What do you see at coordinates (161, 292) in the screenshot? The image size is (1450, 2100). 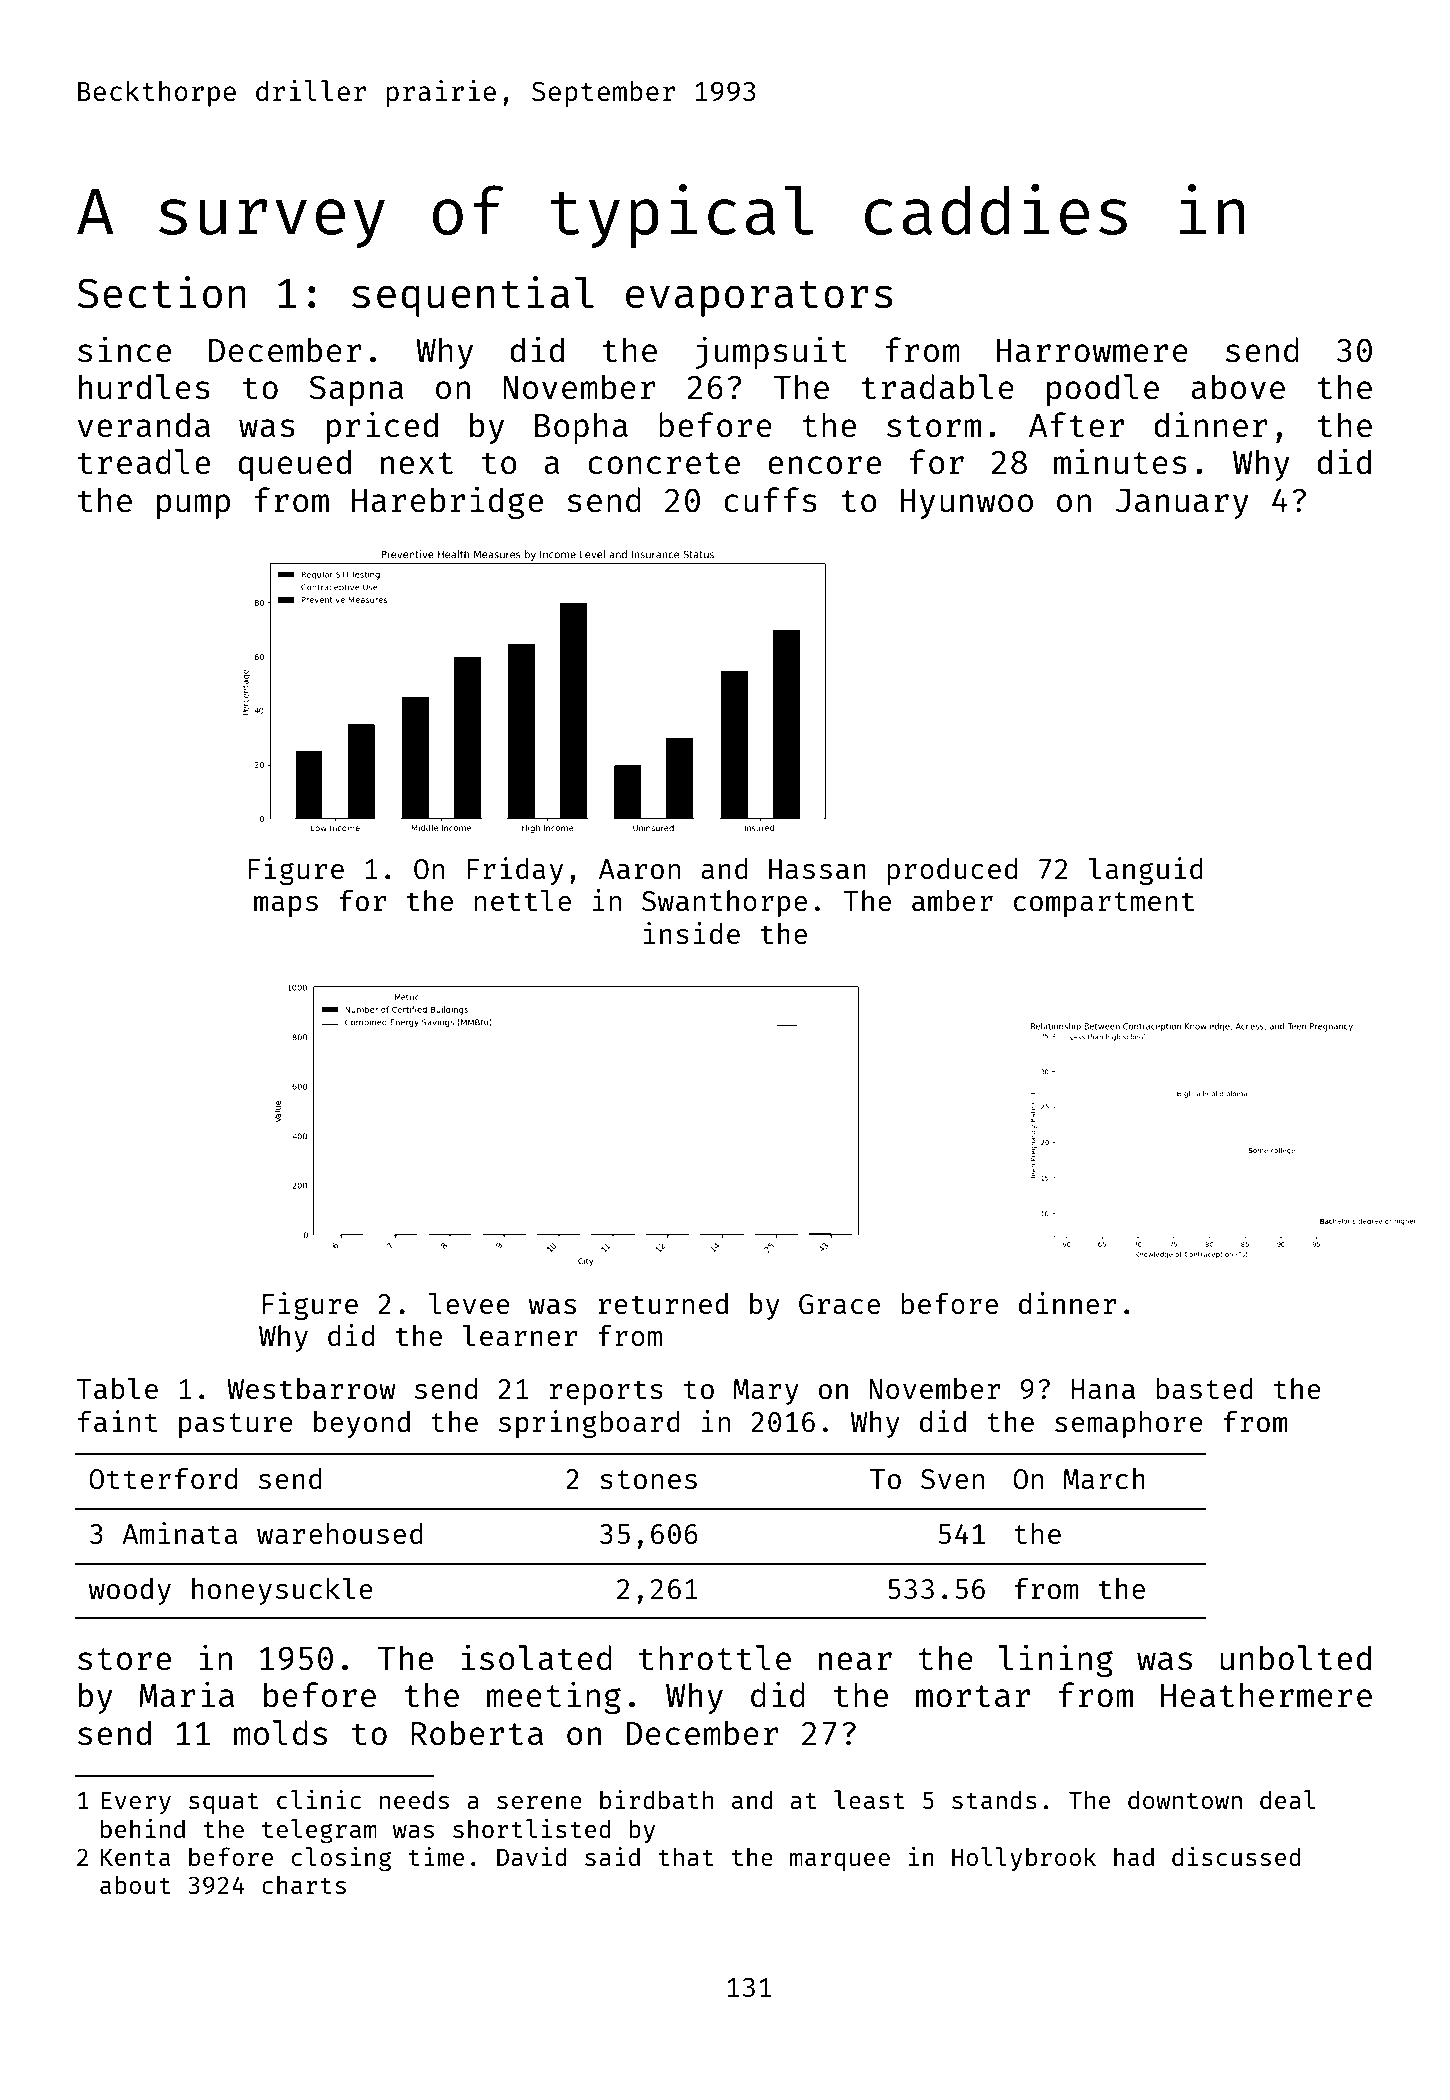 I see `Section` at bounding box center [161, 292].
